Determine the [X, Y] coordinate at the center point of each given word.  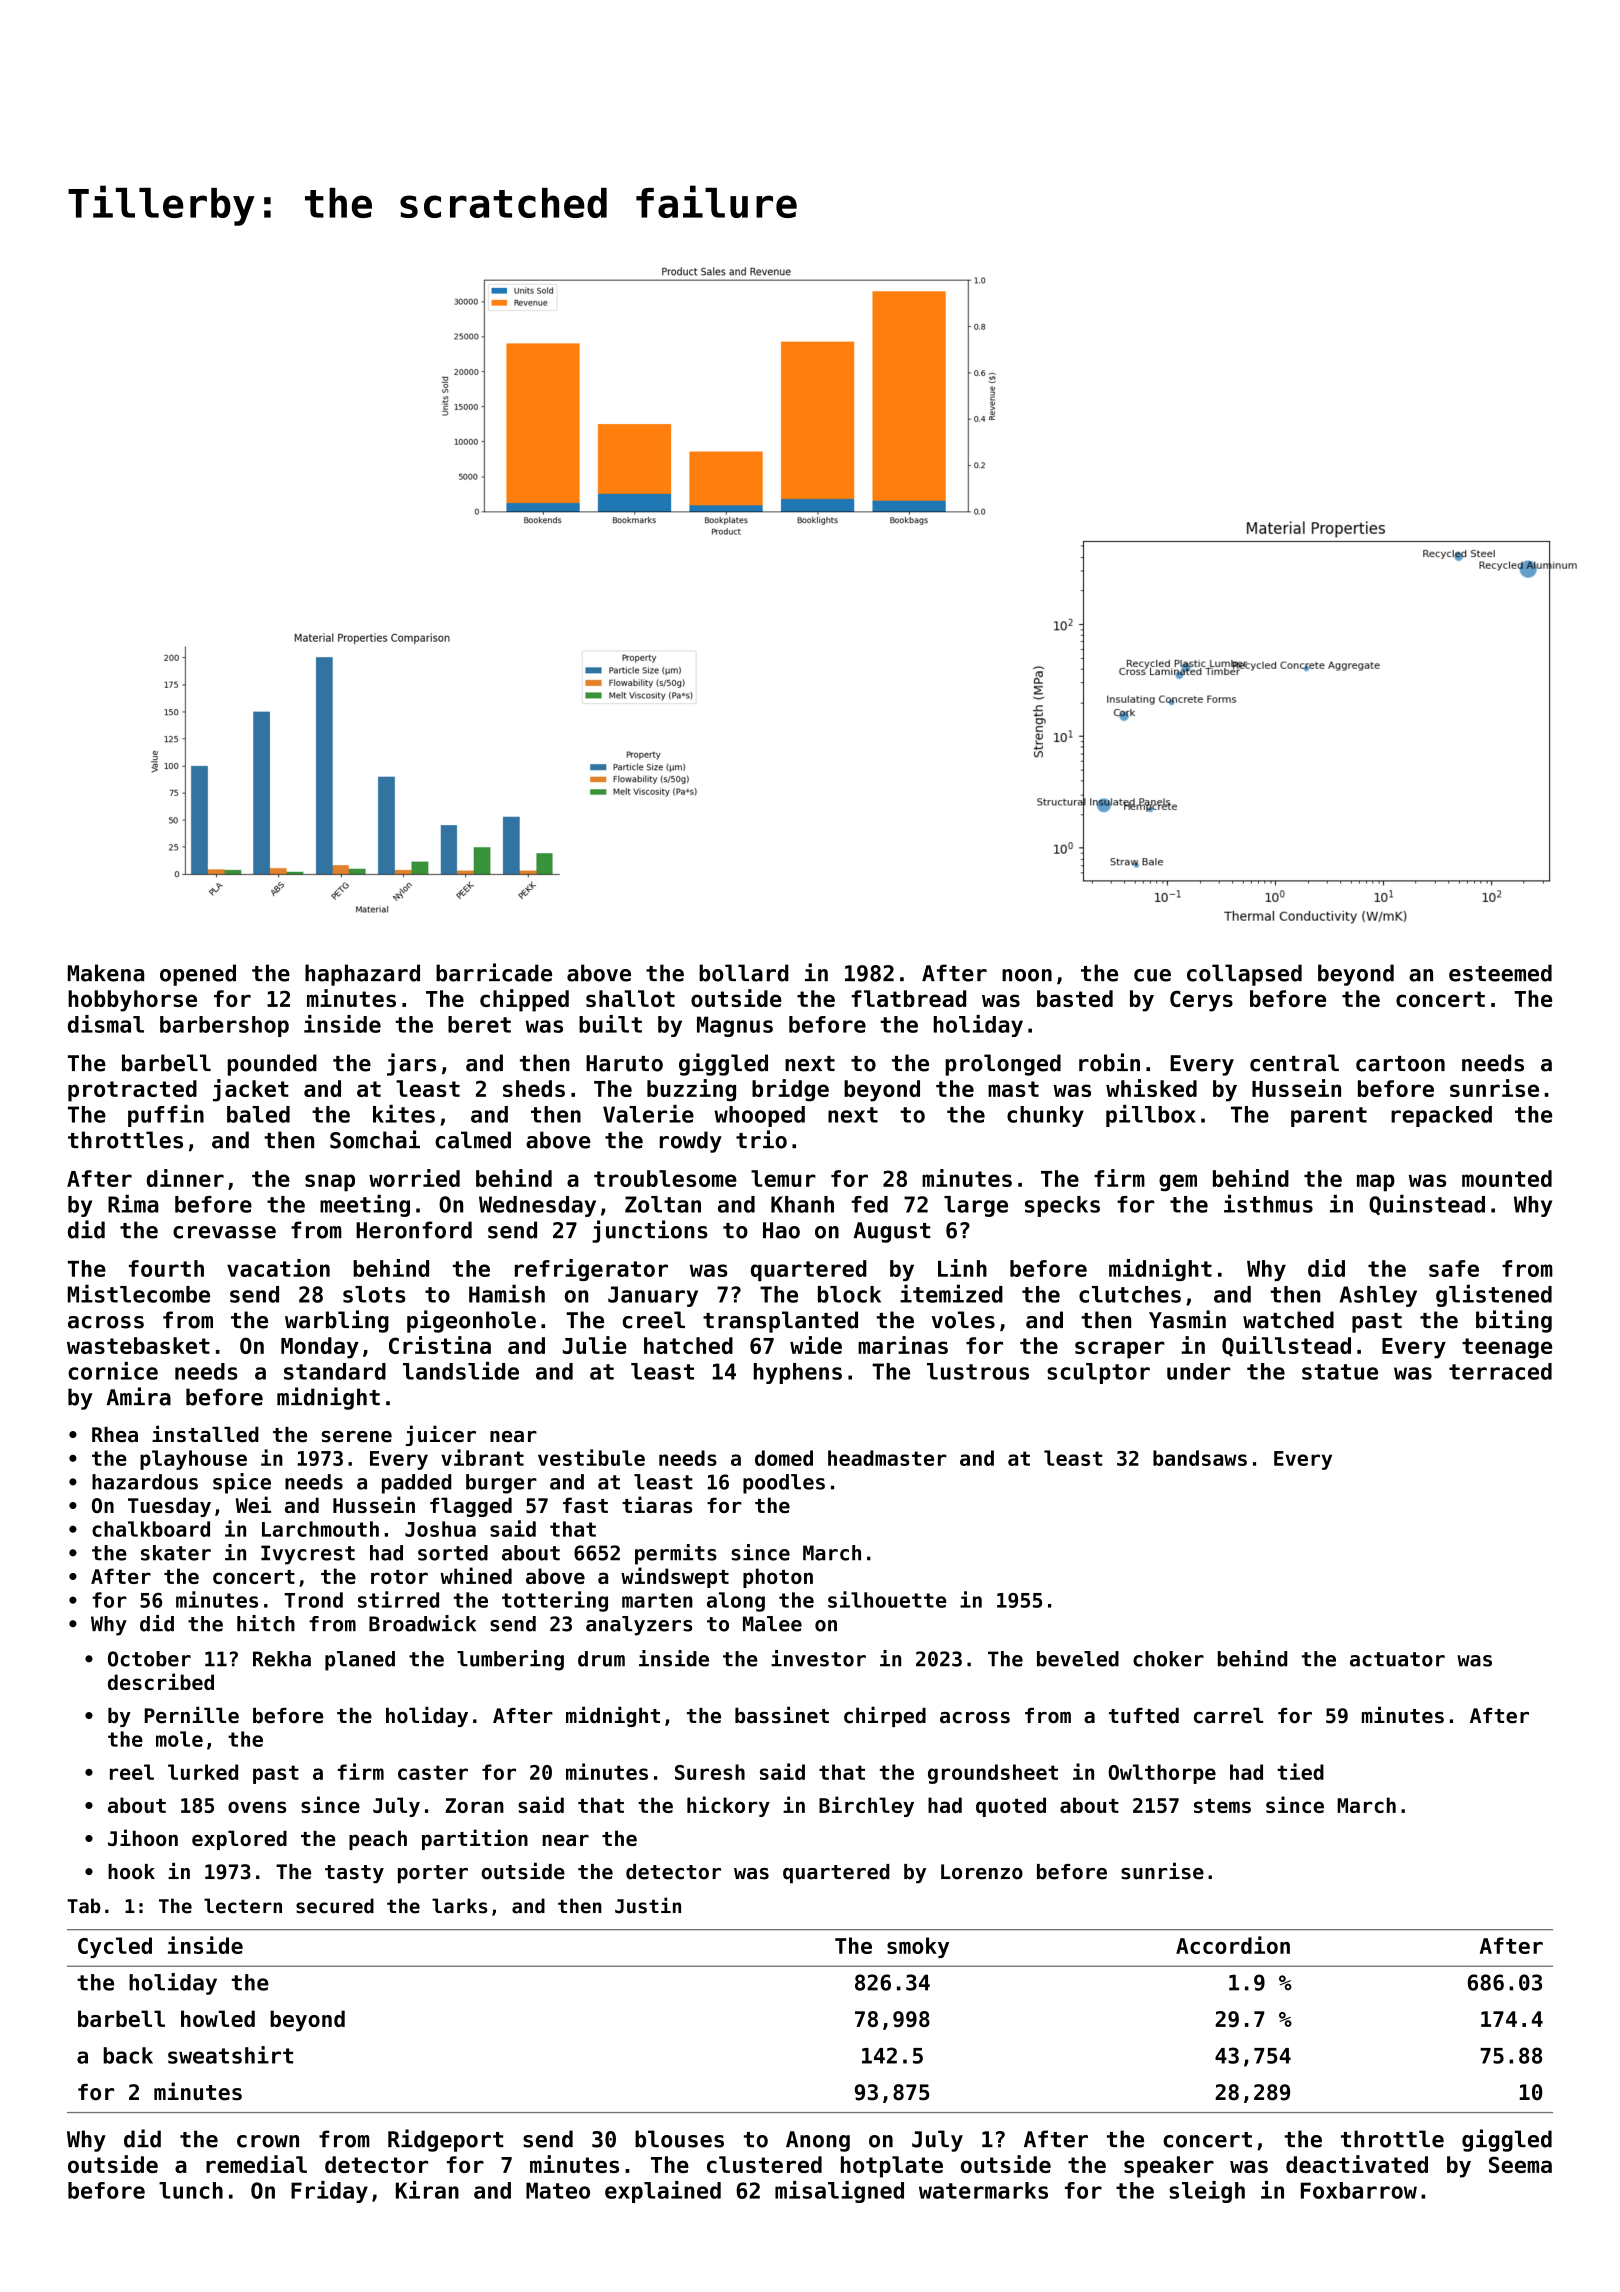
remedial [256, 2164]
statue [1340, 1372]
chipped [524, 1000]
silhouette [887, 1599]
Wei [253, 1504]
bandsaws [1200, 1458]
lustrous [978, 1371]
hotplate [892, 2167]
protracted [132, 1091]
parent [1329, 1117]
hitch [266, 1623]
